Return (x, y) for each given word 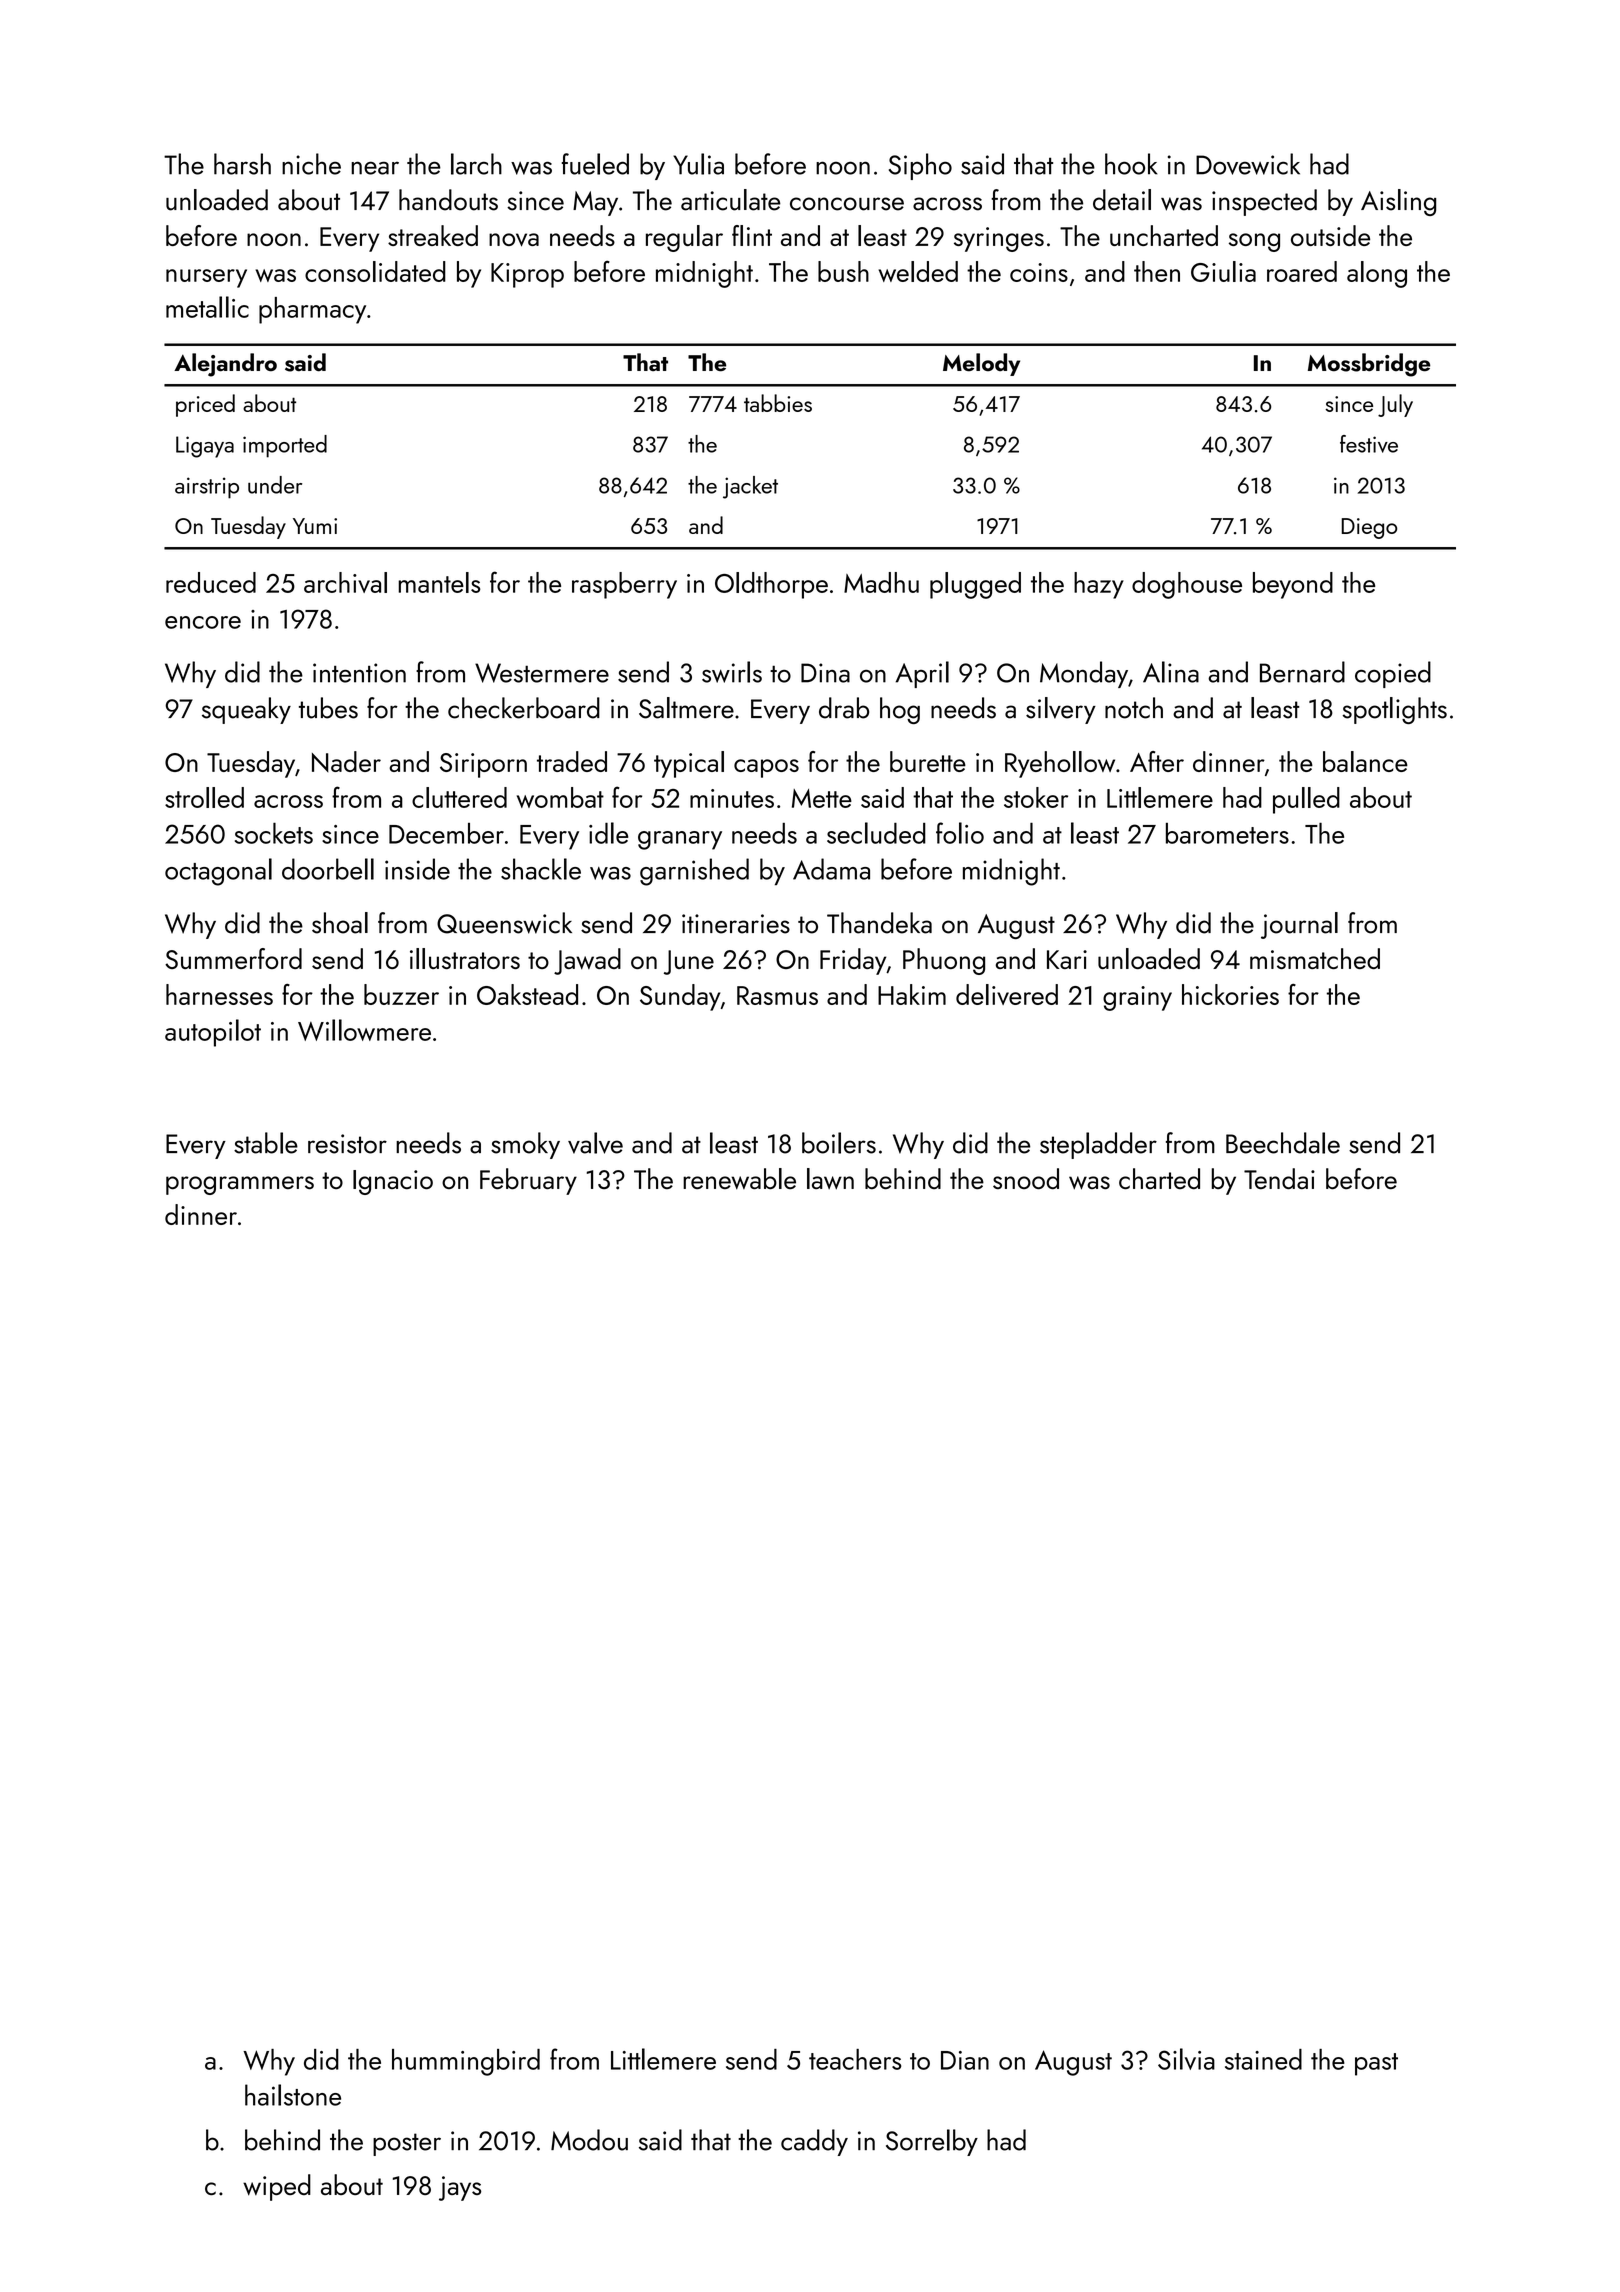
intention (359, 673)
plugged (975, 585)
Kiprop (527, 275)
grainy (1137, 998)
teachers (855, 2059)
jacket (750, 487)
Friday (853, 961)
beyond (1293, 585)
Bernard (1302, 672)
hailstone (293, 2095)
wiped (277, 2187)
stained (1263, 2059)
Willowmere (364, 1030)
